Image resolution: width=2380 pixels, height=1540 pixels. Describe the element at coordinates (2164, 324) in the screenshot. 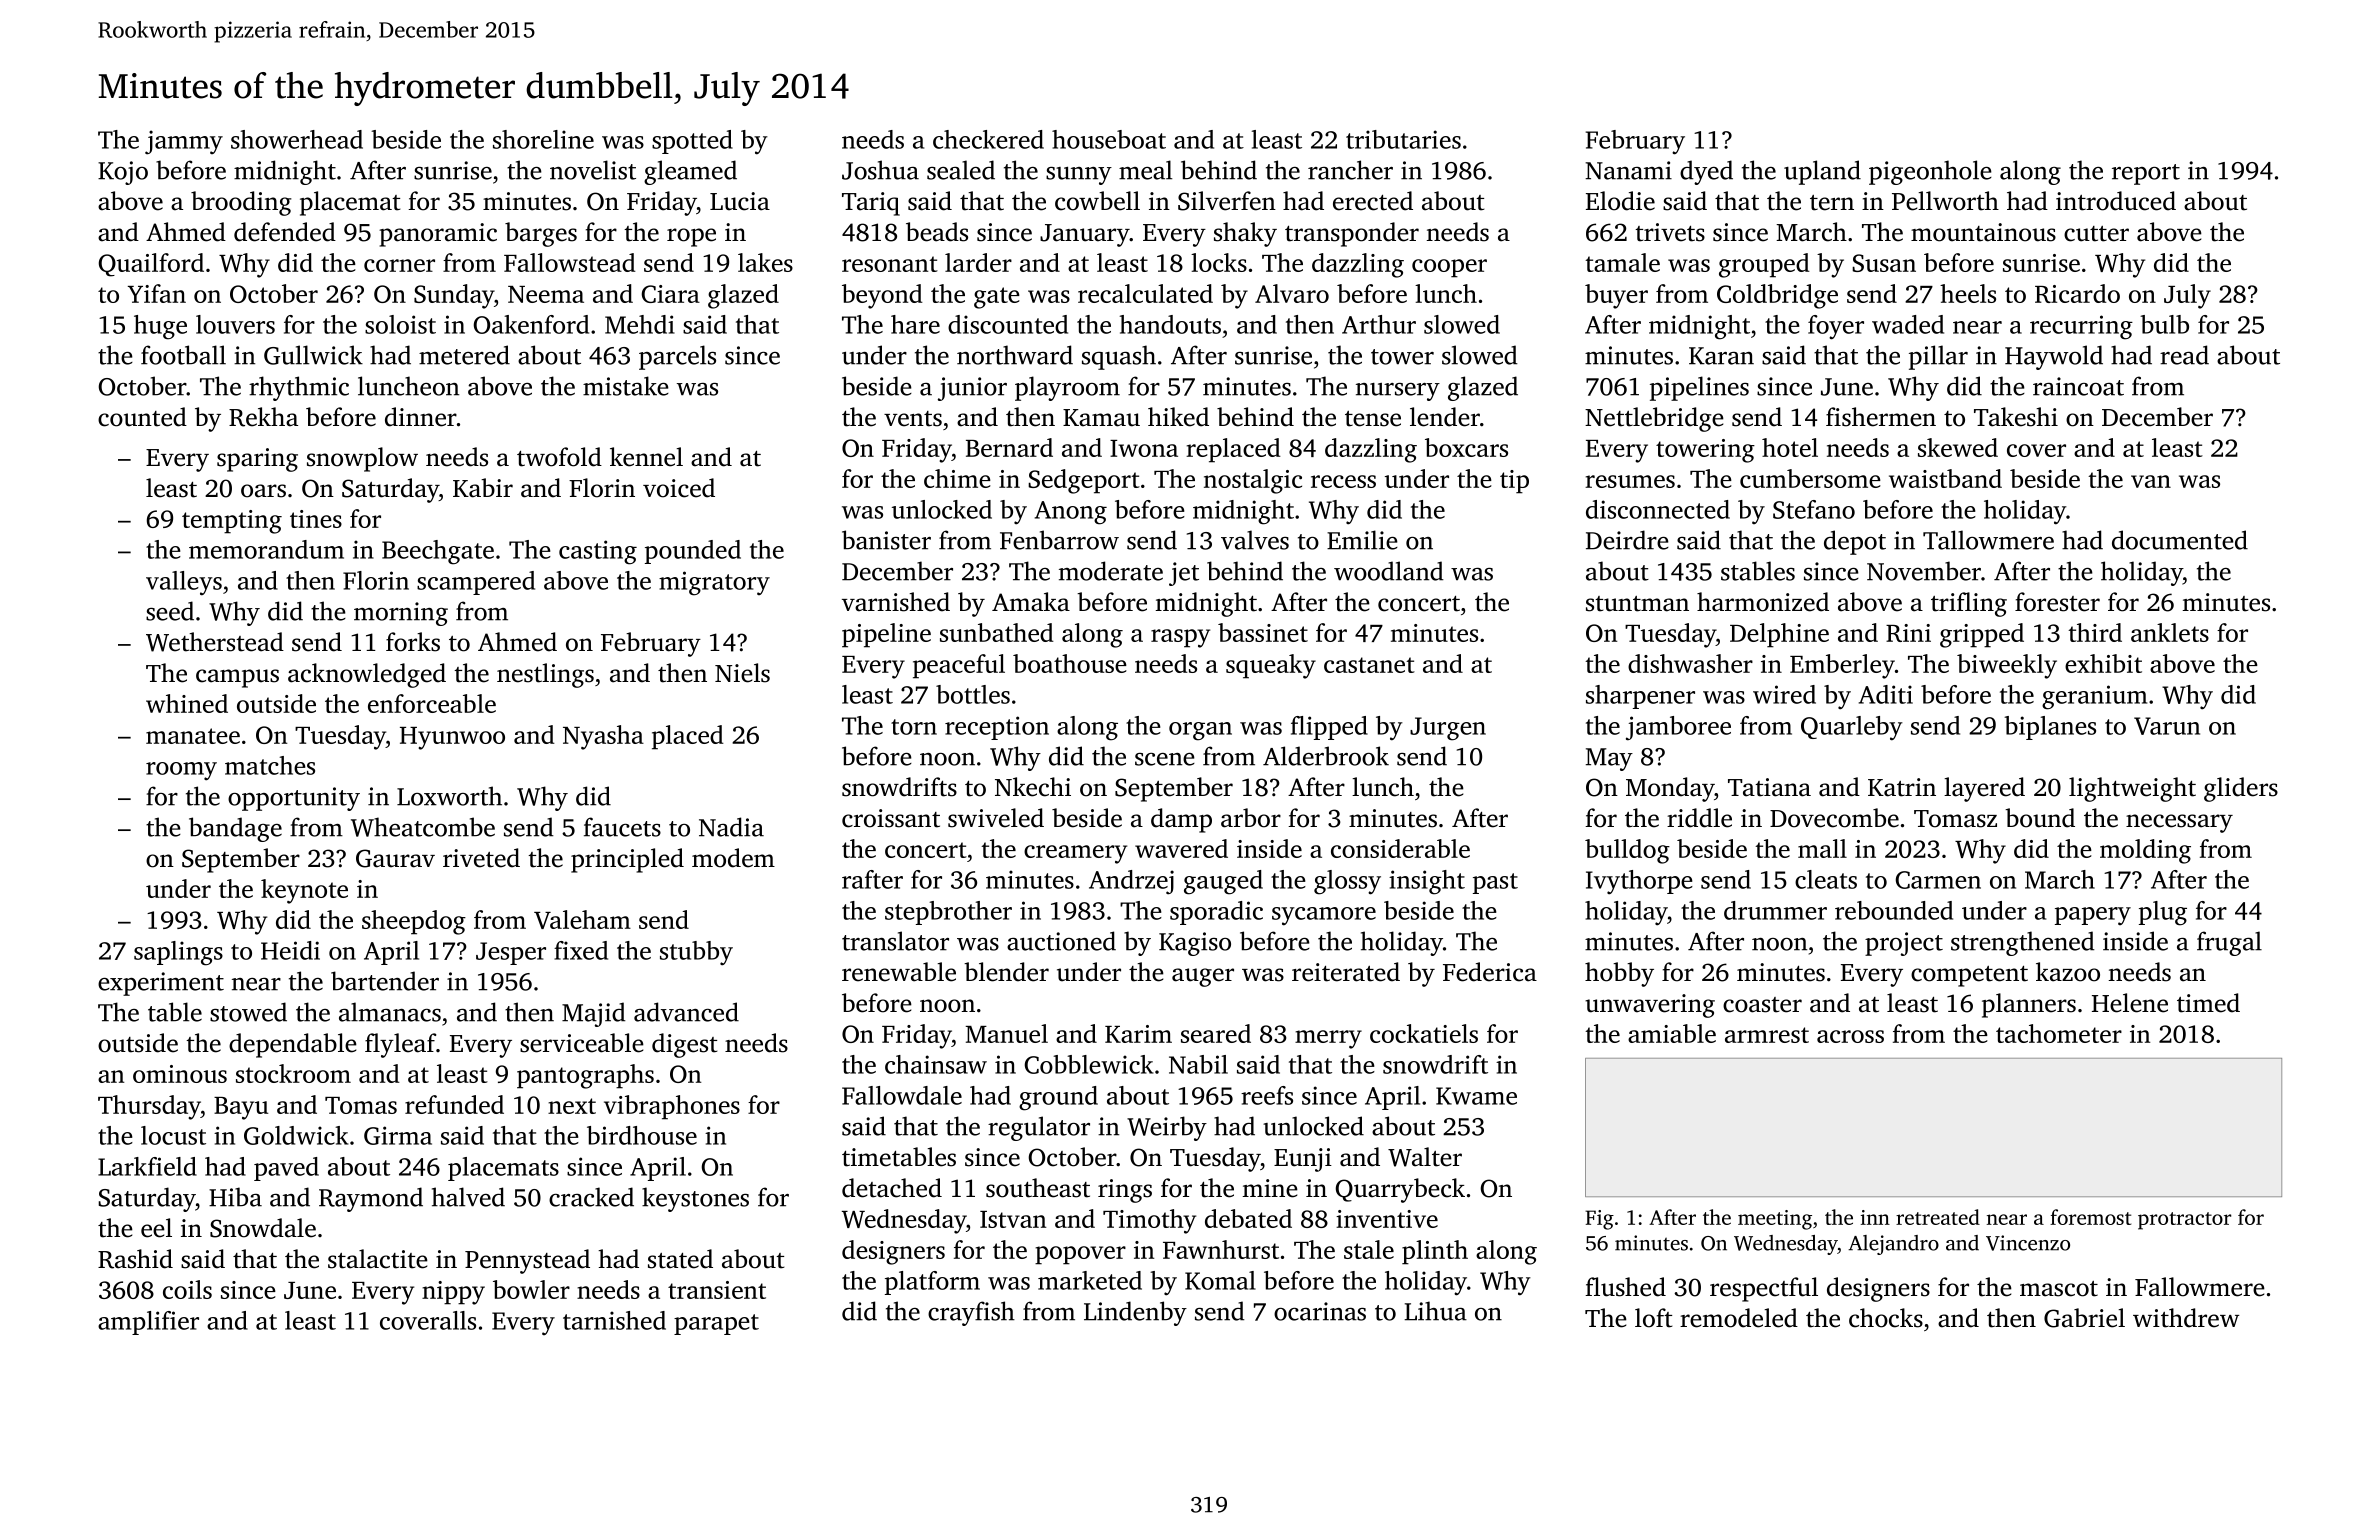

I see `bulb` at that location.
